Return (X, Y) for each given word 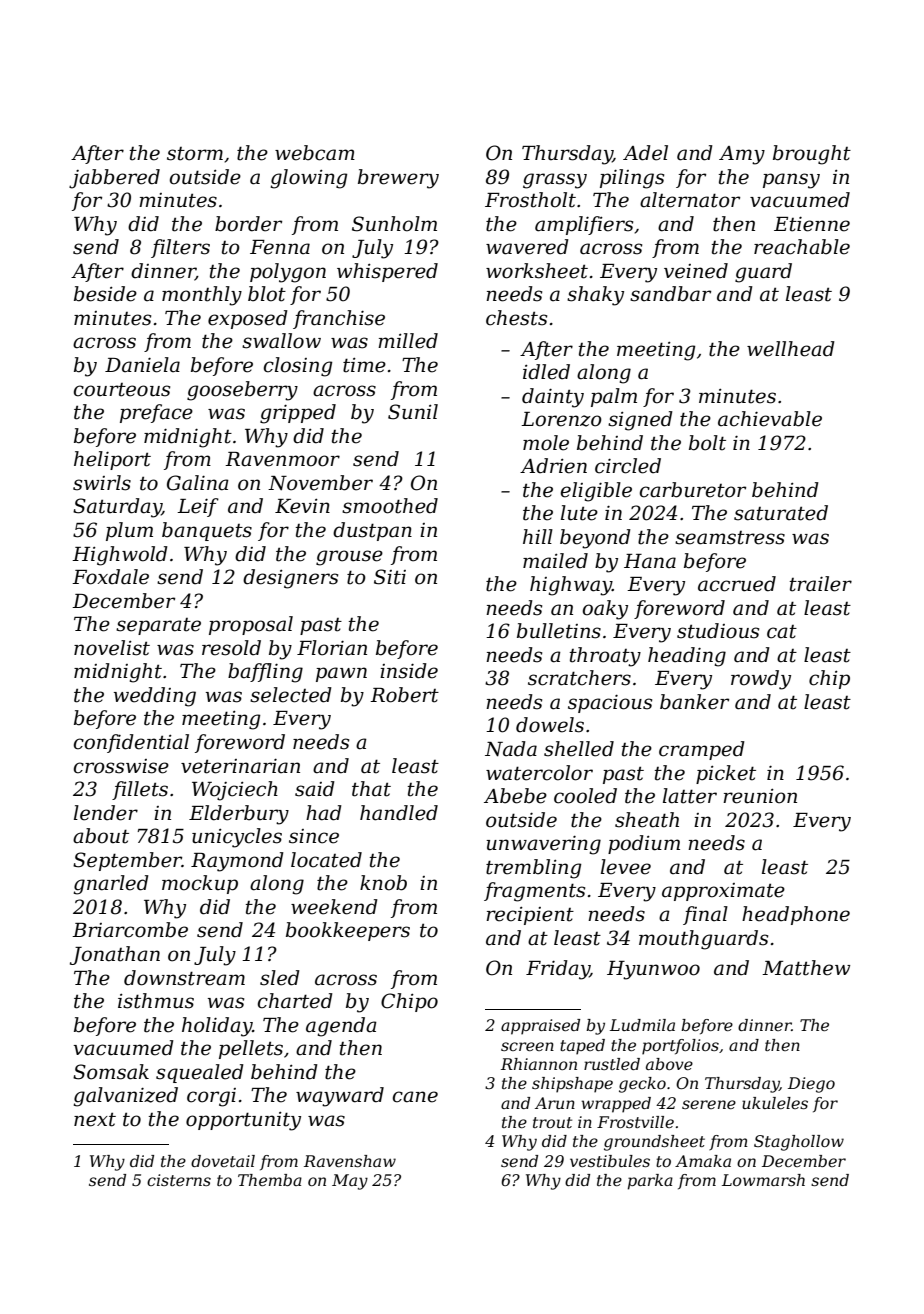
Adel (645, 153)
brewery (398, 179)
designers (290, 579)
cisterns (179, 1180)
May (350, 1182)
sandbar (670, 294)
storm (195, 154)
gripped (298, 414)
